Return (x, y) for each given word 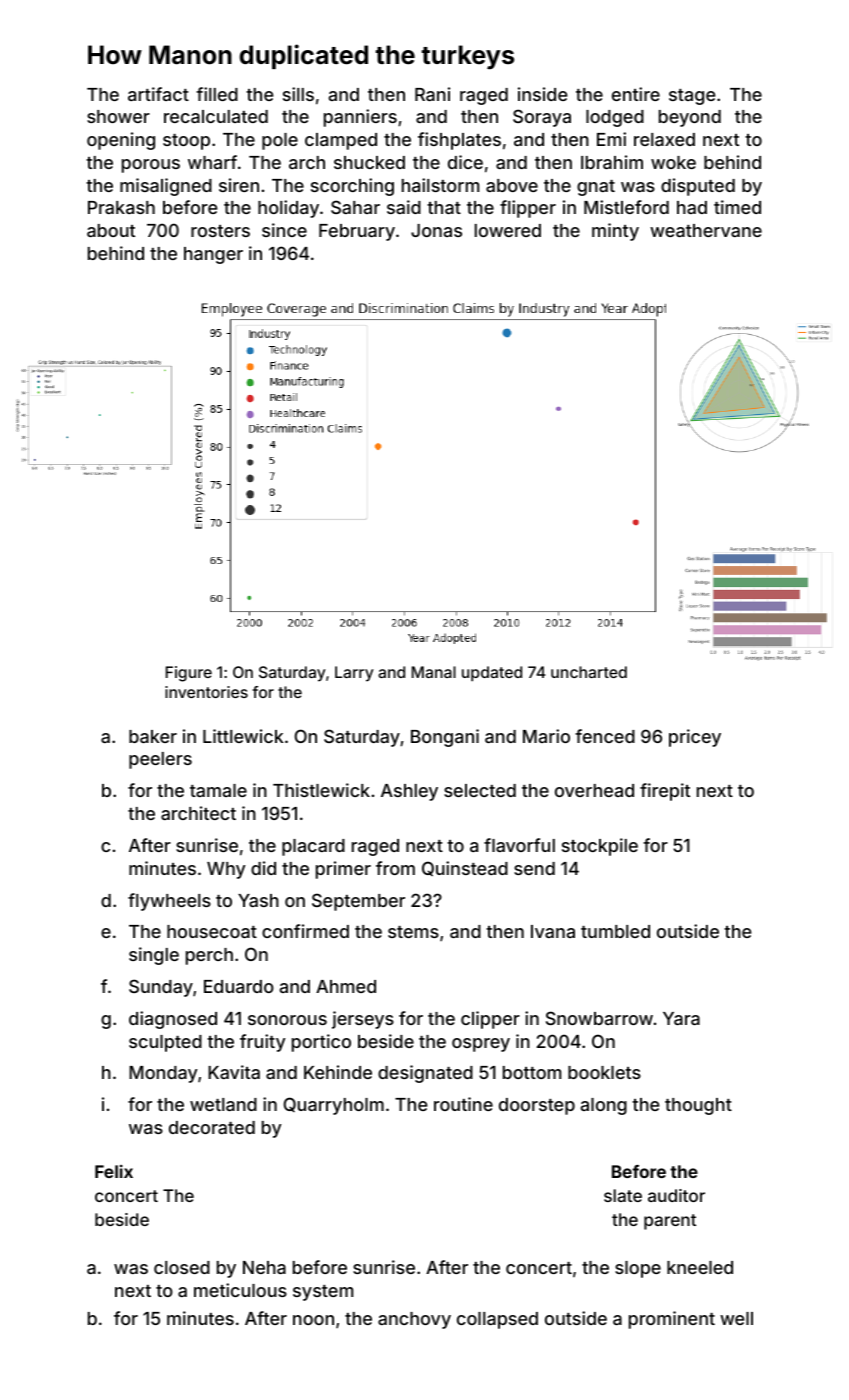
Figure (189, 674)
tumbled (615, 931)
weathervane (706, 230)
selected (480, 790)
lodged (615, 118)
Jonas (436, 230)
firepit (665, 792)
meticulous (240, 1290)
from (395, 868)
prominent (672, 1320)
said (404, 207)
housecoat (212, 931)
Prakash (121, 207)
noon (313, 1320)
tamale (218, 790)
